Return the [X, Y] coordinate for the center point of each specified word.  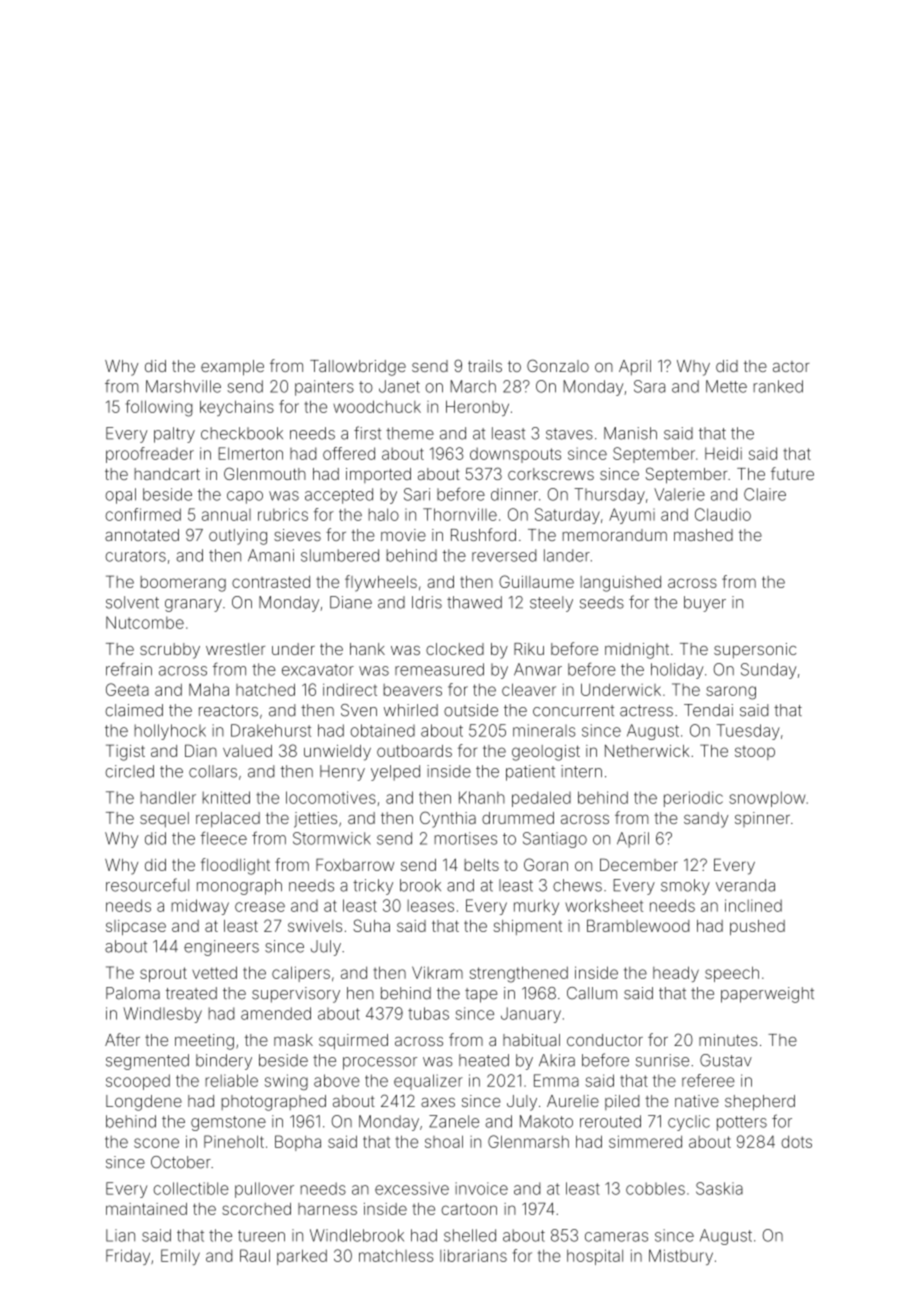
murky [536, 907]
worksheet [604, 905]
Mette [726, 386]
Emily [180, 1257]
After [122, 1039]
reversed [504, 555]
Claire [765, 494]
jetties [315, 820]
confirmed [143, 514]
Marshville [183, 386]
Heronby [477, 408]
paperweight [767, 995]
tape [481, 995]
